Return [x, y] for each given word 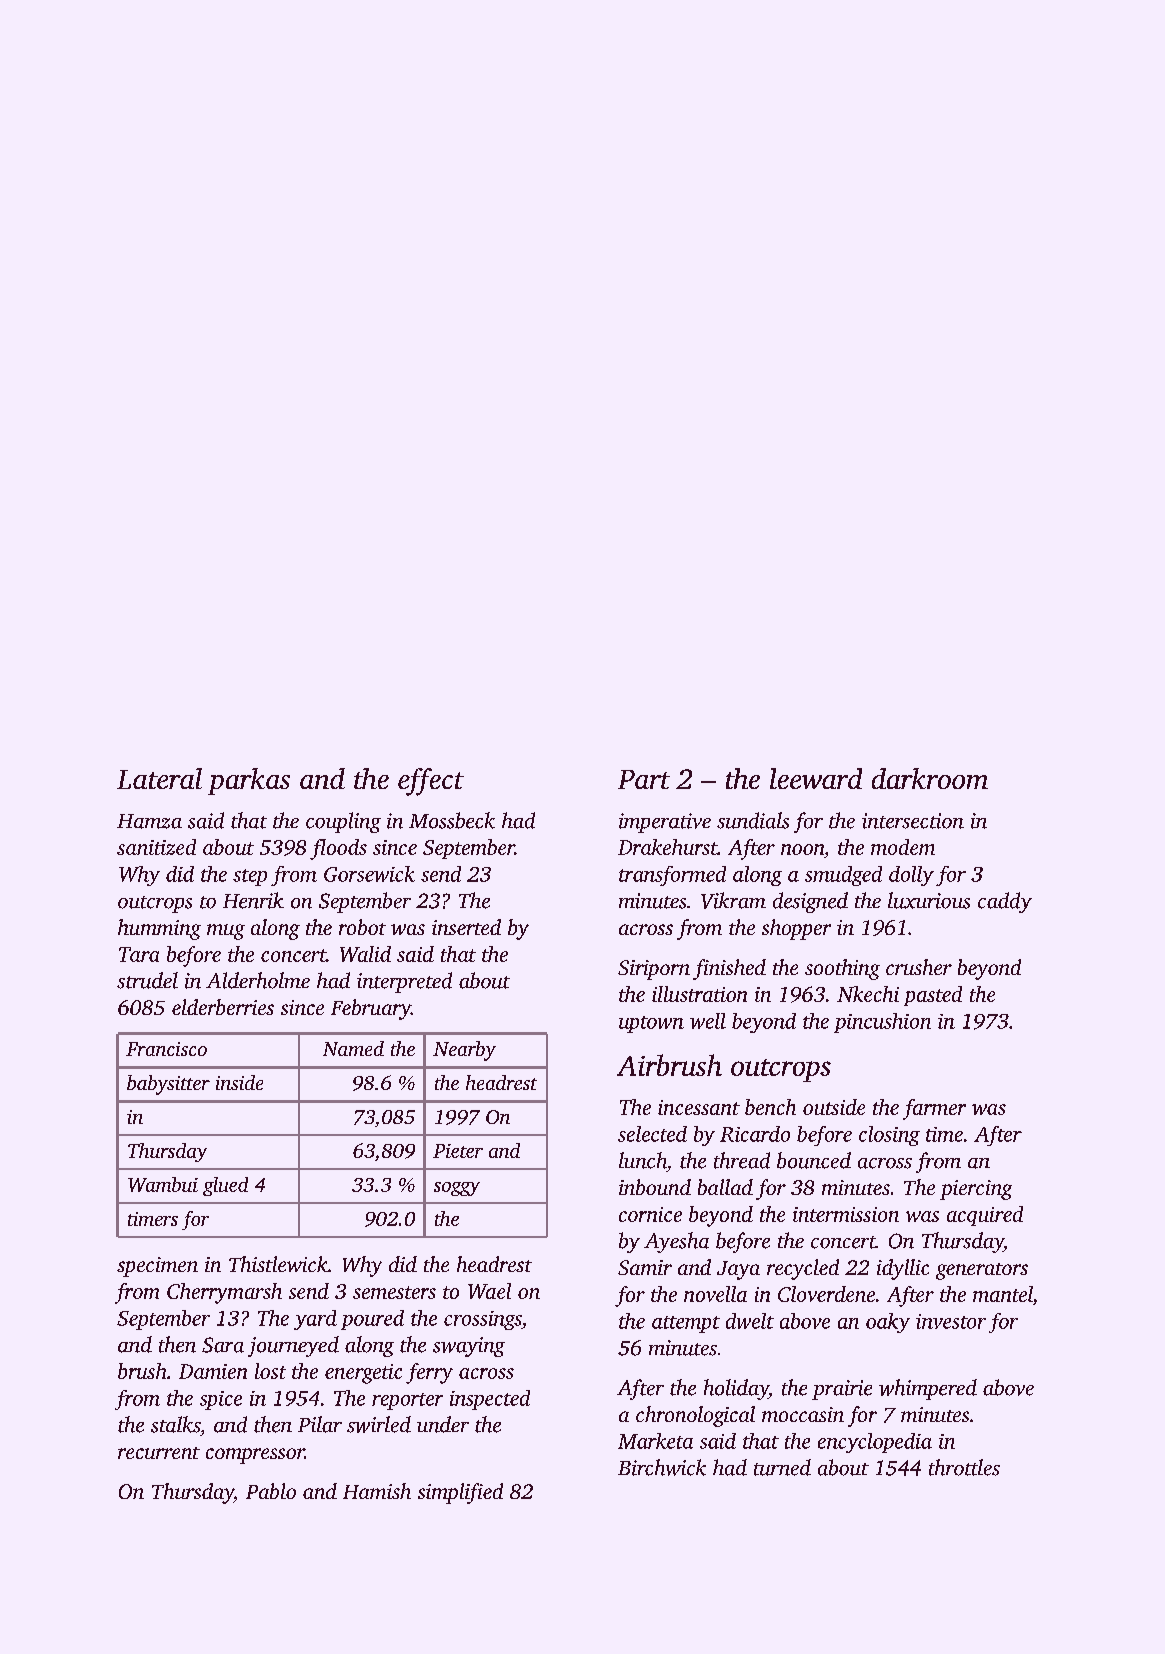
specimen [157, 1267]
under [443, 1424]
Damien [213, 1371]
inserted [466, 927]
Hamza [149, 821]
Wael [489, 1291]
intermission [846, 1214]
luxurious [929, 900]
